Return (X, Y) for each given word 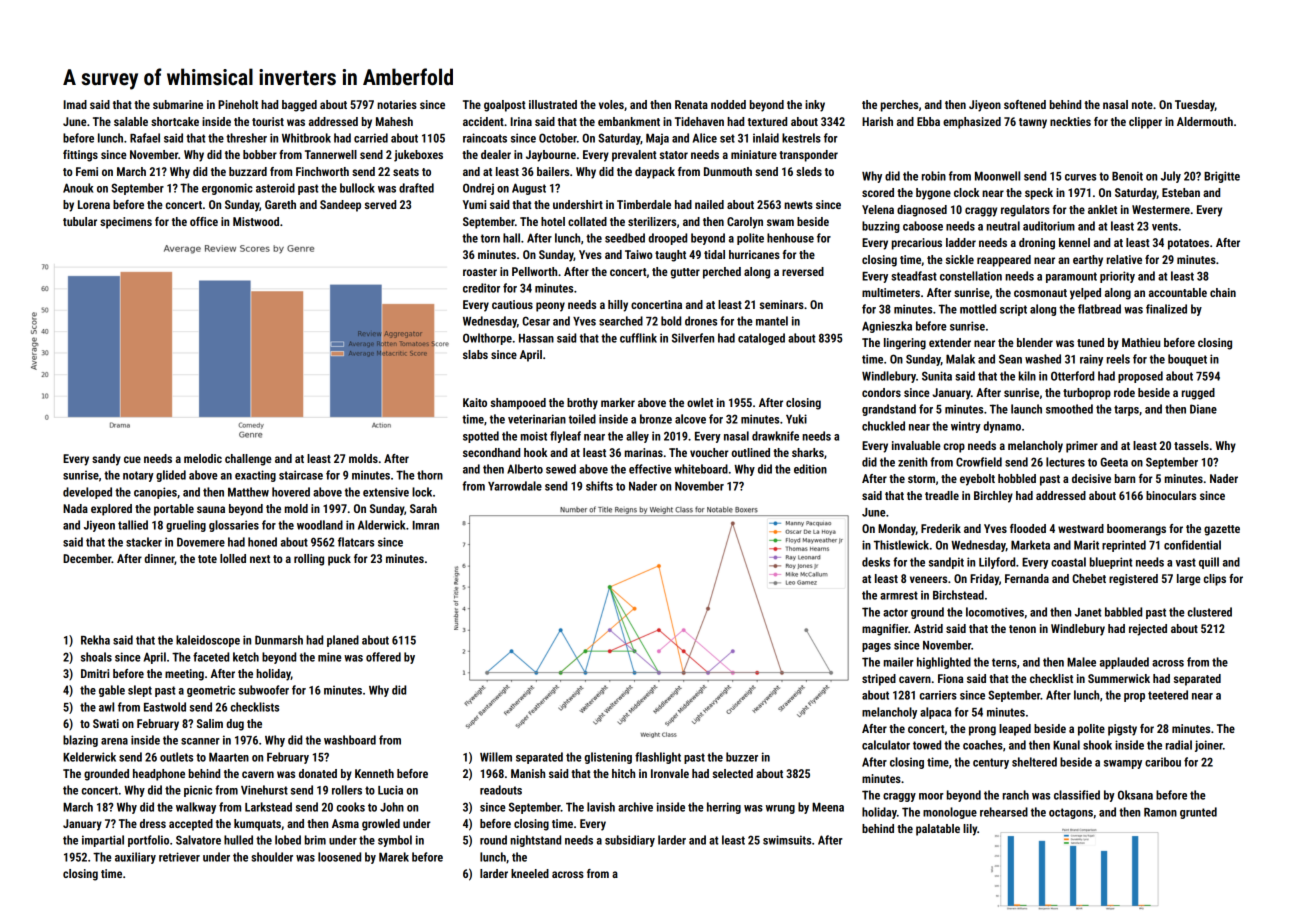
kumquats (257, 825)
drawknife (775, 436)
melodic (203, 458)
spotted (481, 437)
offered (383, 657)
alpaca (935, 713)
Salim (210, 723)
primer (1082, 447)
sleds (809, 171)
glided (171, 476)
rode (1124, 392)
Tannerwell (331, 154)
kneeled (530, 873)
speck (1039, 194)
